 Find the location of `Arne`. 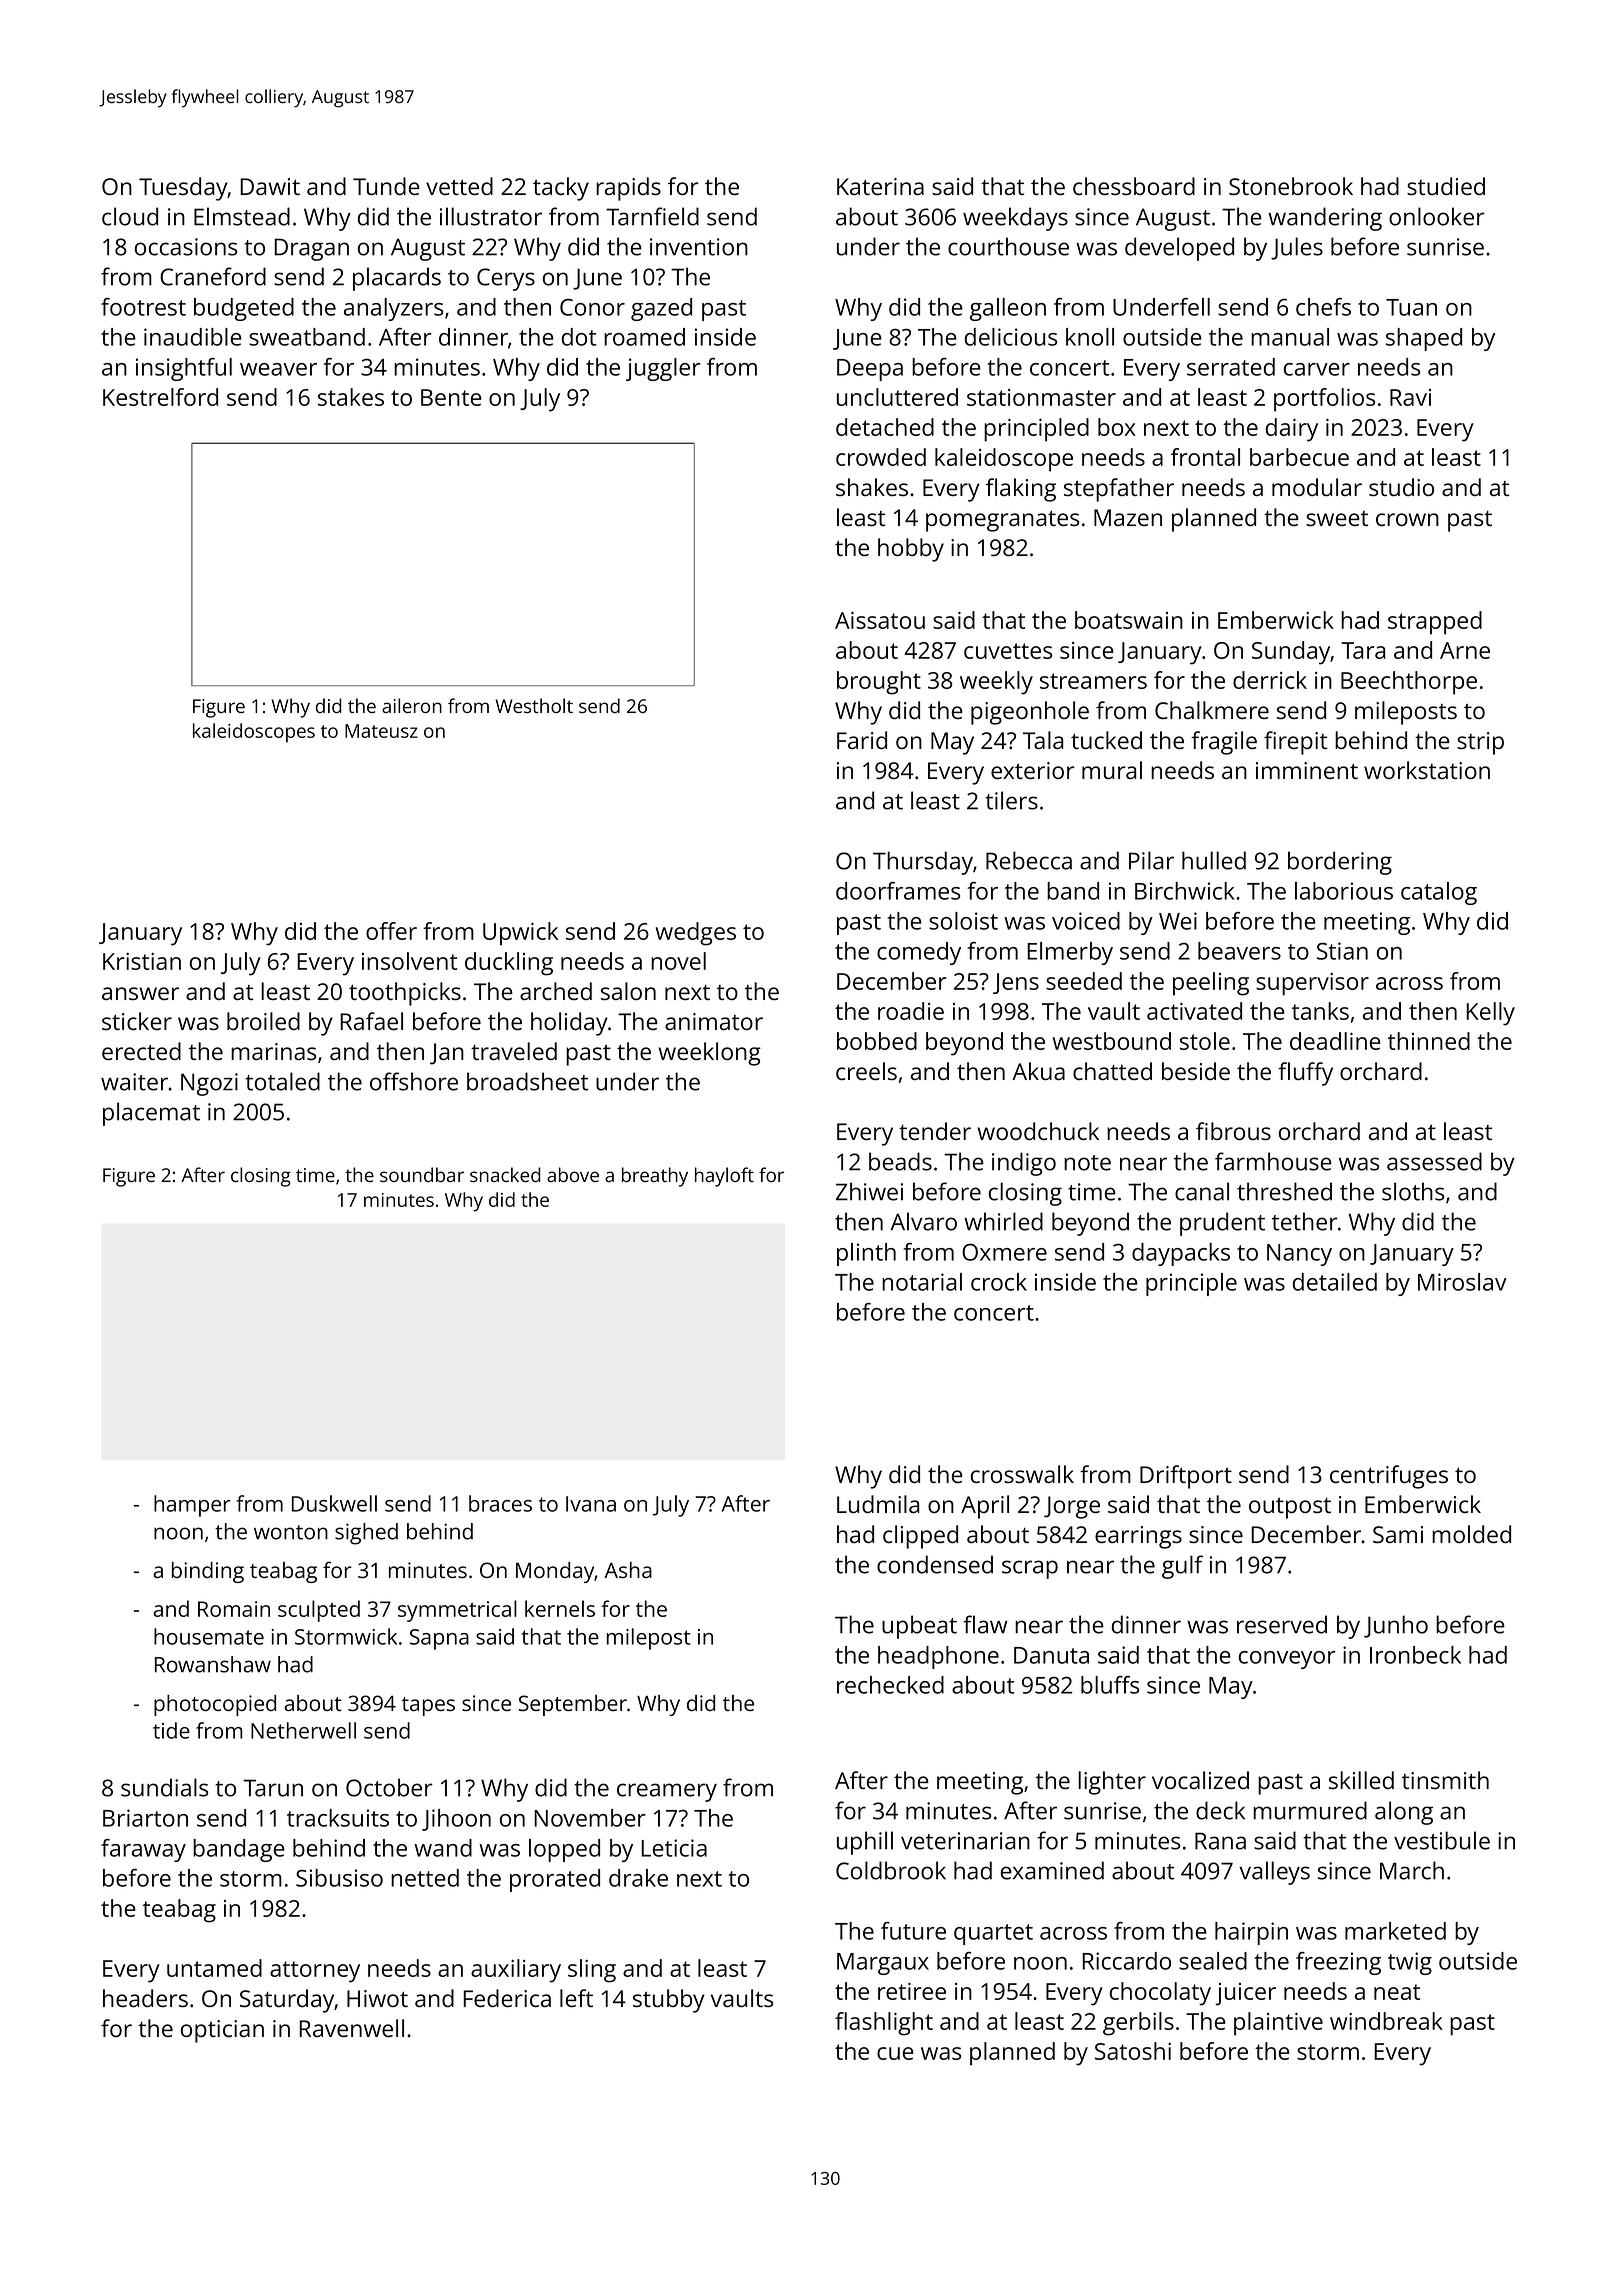

Arne is located at coordinates (1465, 650).
